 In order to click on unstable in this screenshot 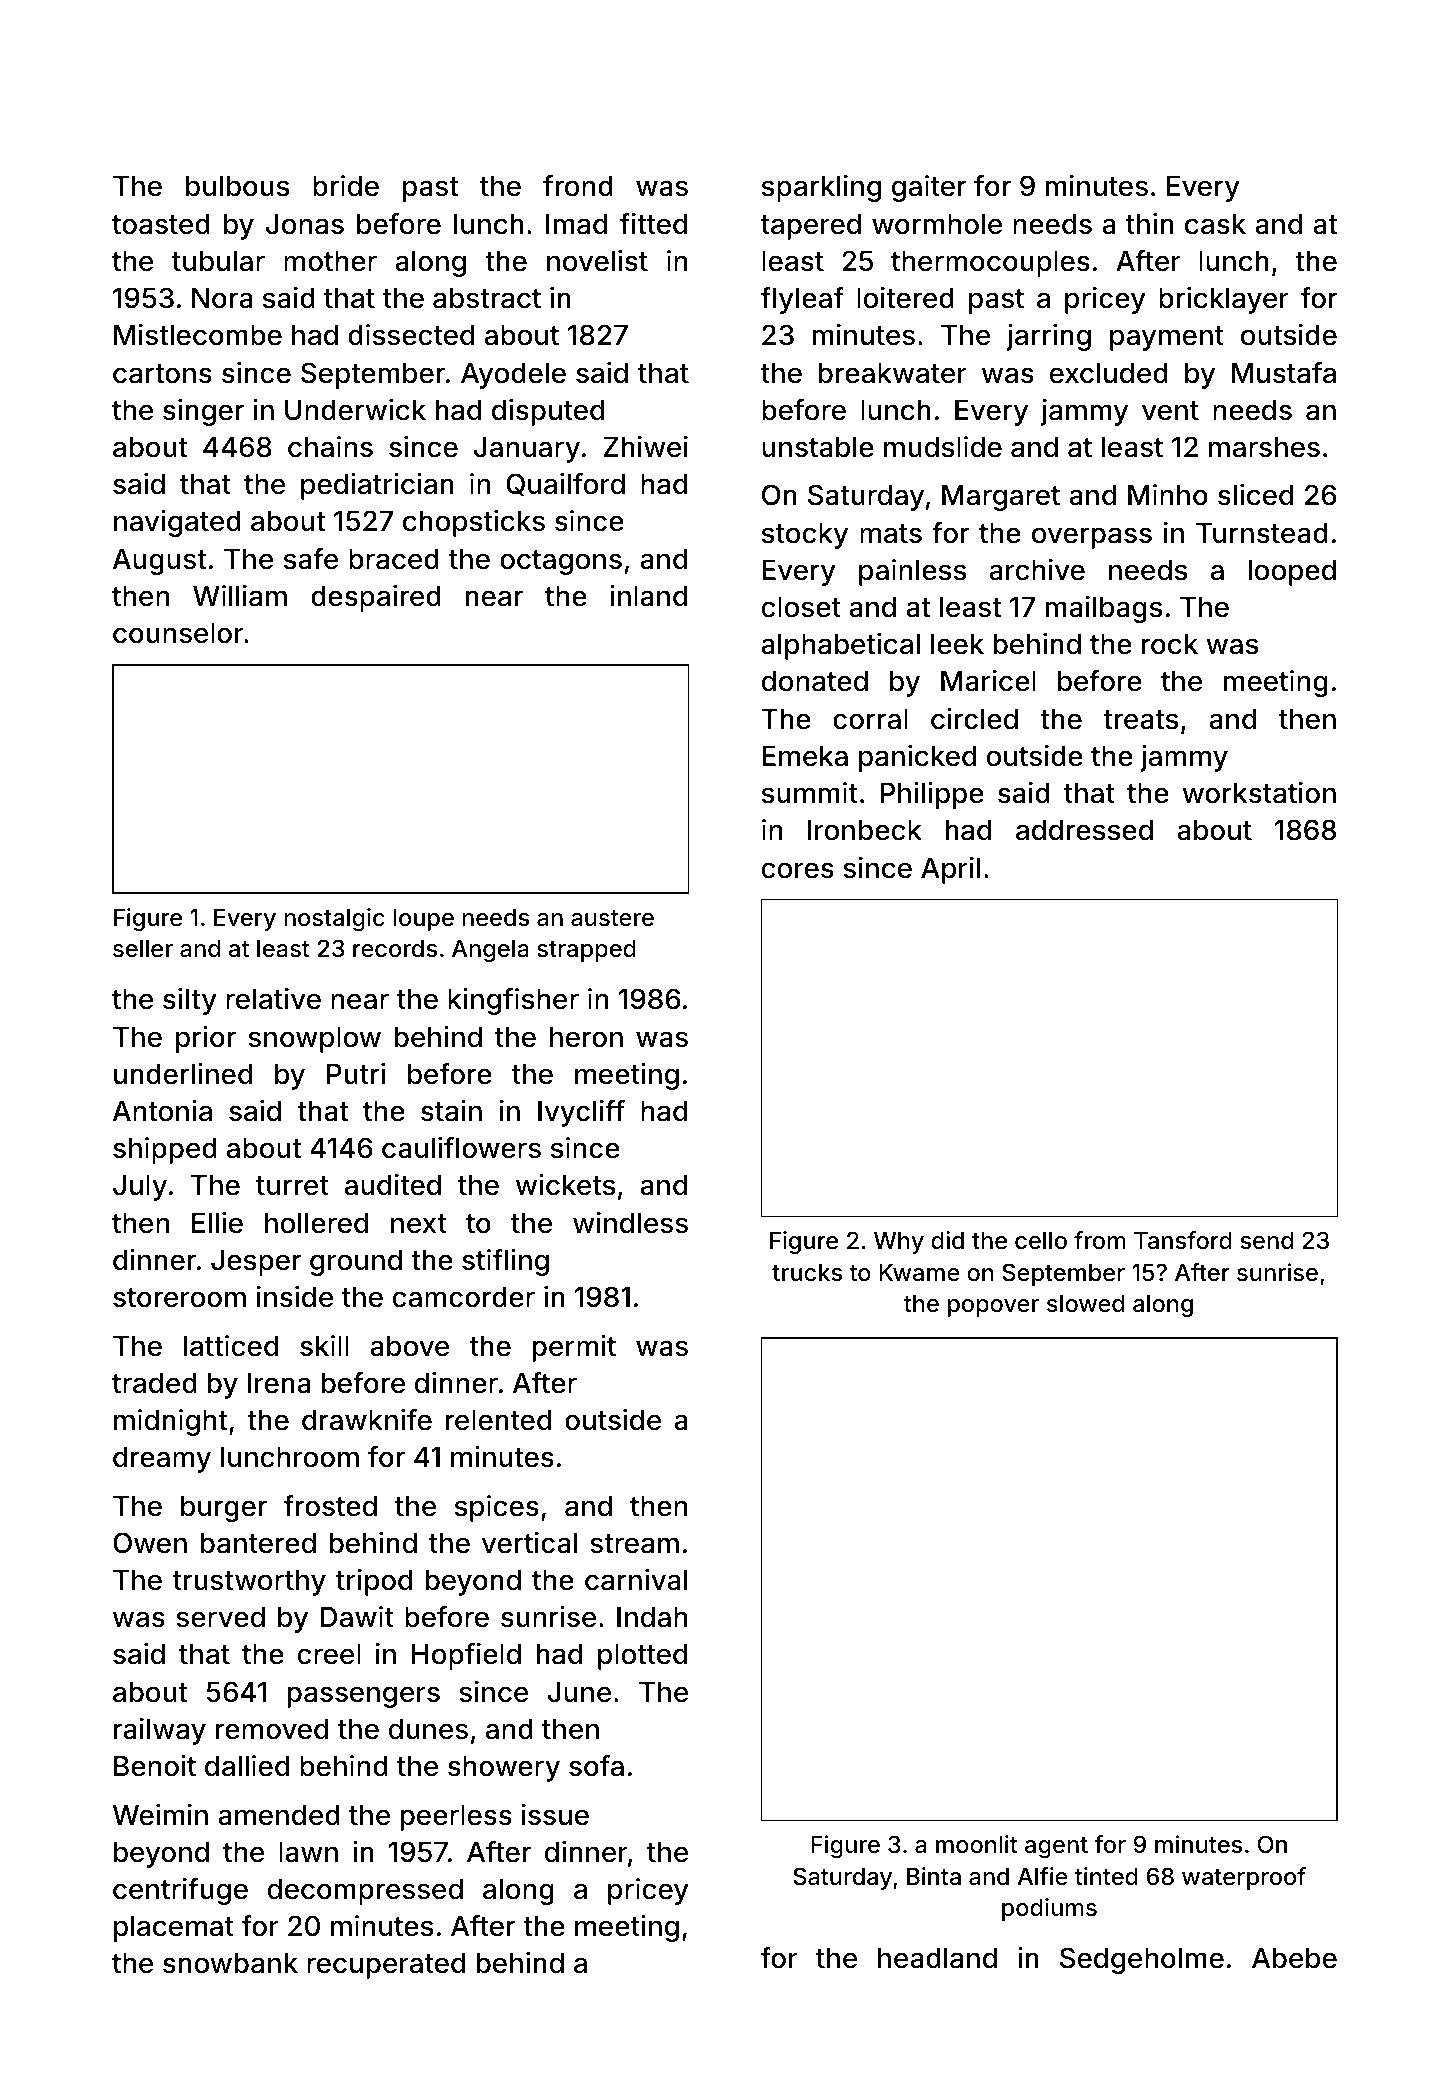, I will do `click(818, 447)`.
